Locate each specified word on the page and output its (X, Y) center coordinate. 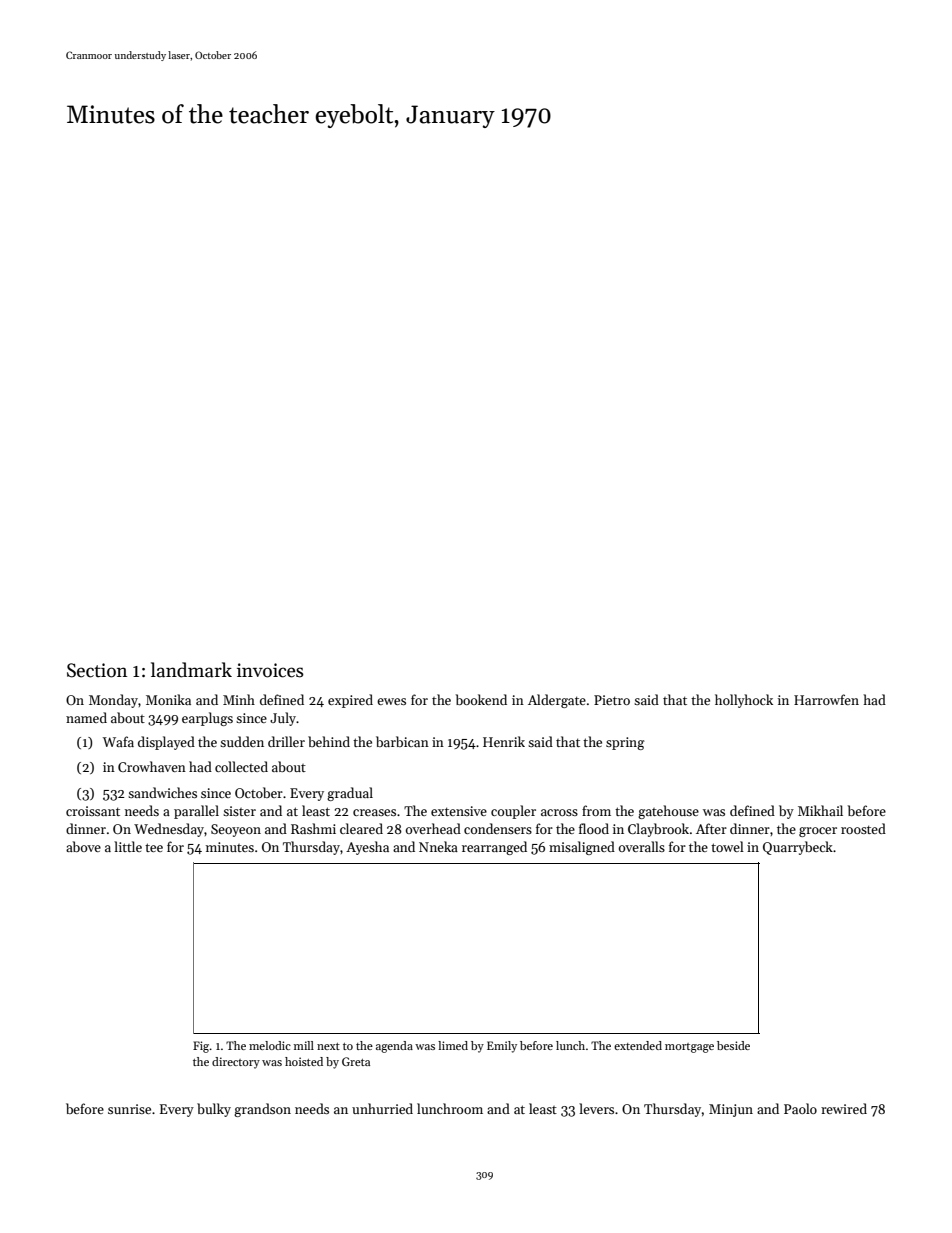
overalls (642, 846)
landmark (191, 670)
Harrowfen (826, 699)
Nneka (438, 846)
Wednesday (169, 830)
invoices (270, 670)
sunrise (129, 1109)
